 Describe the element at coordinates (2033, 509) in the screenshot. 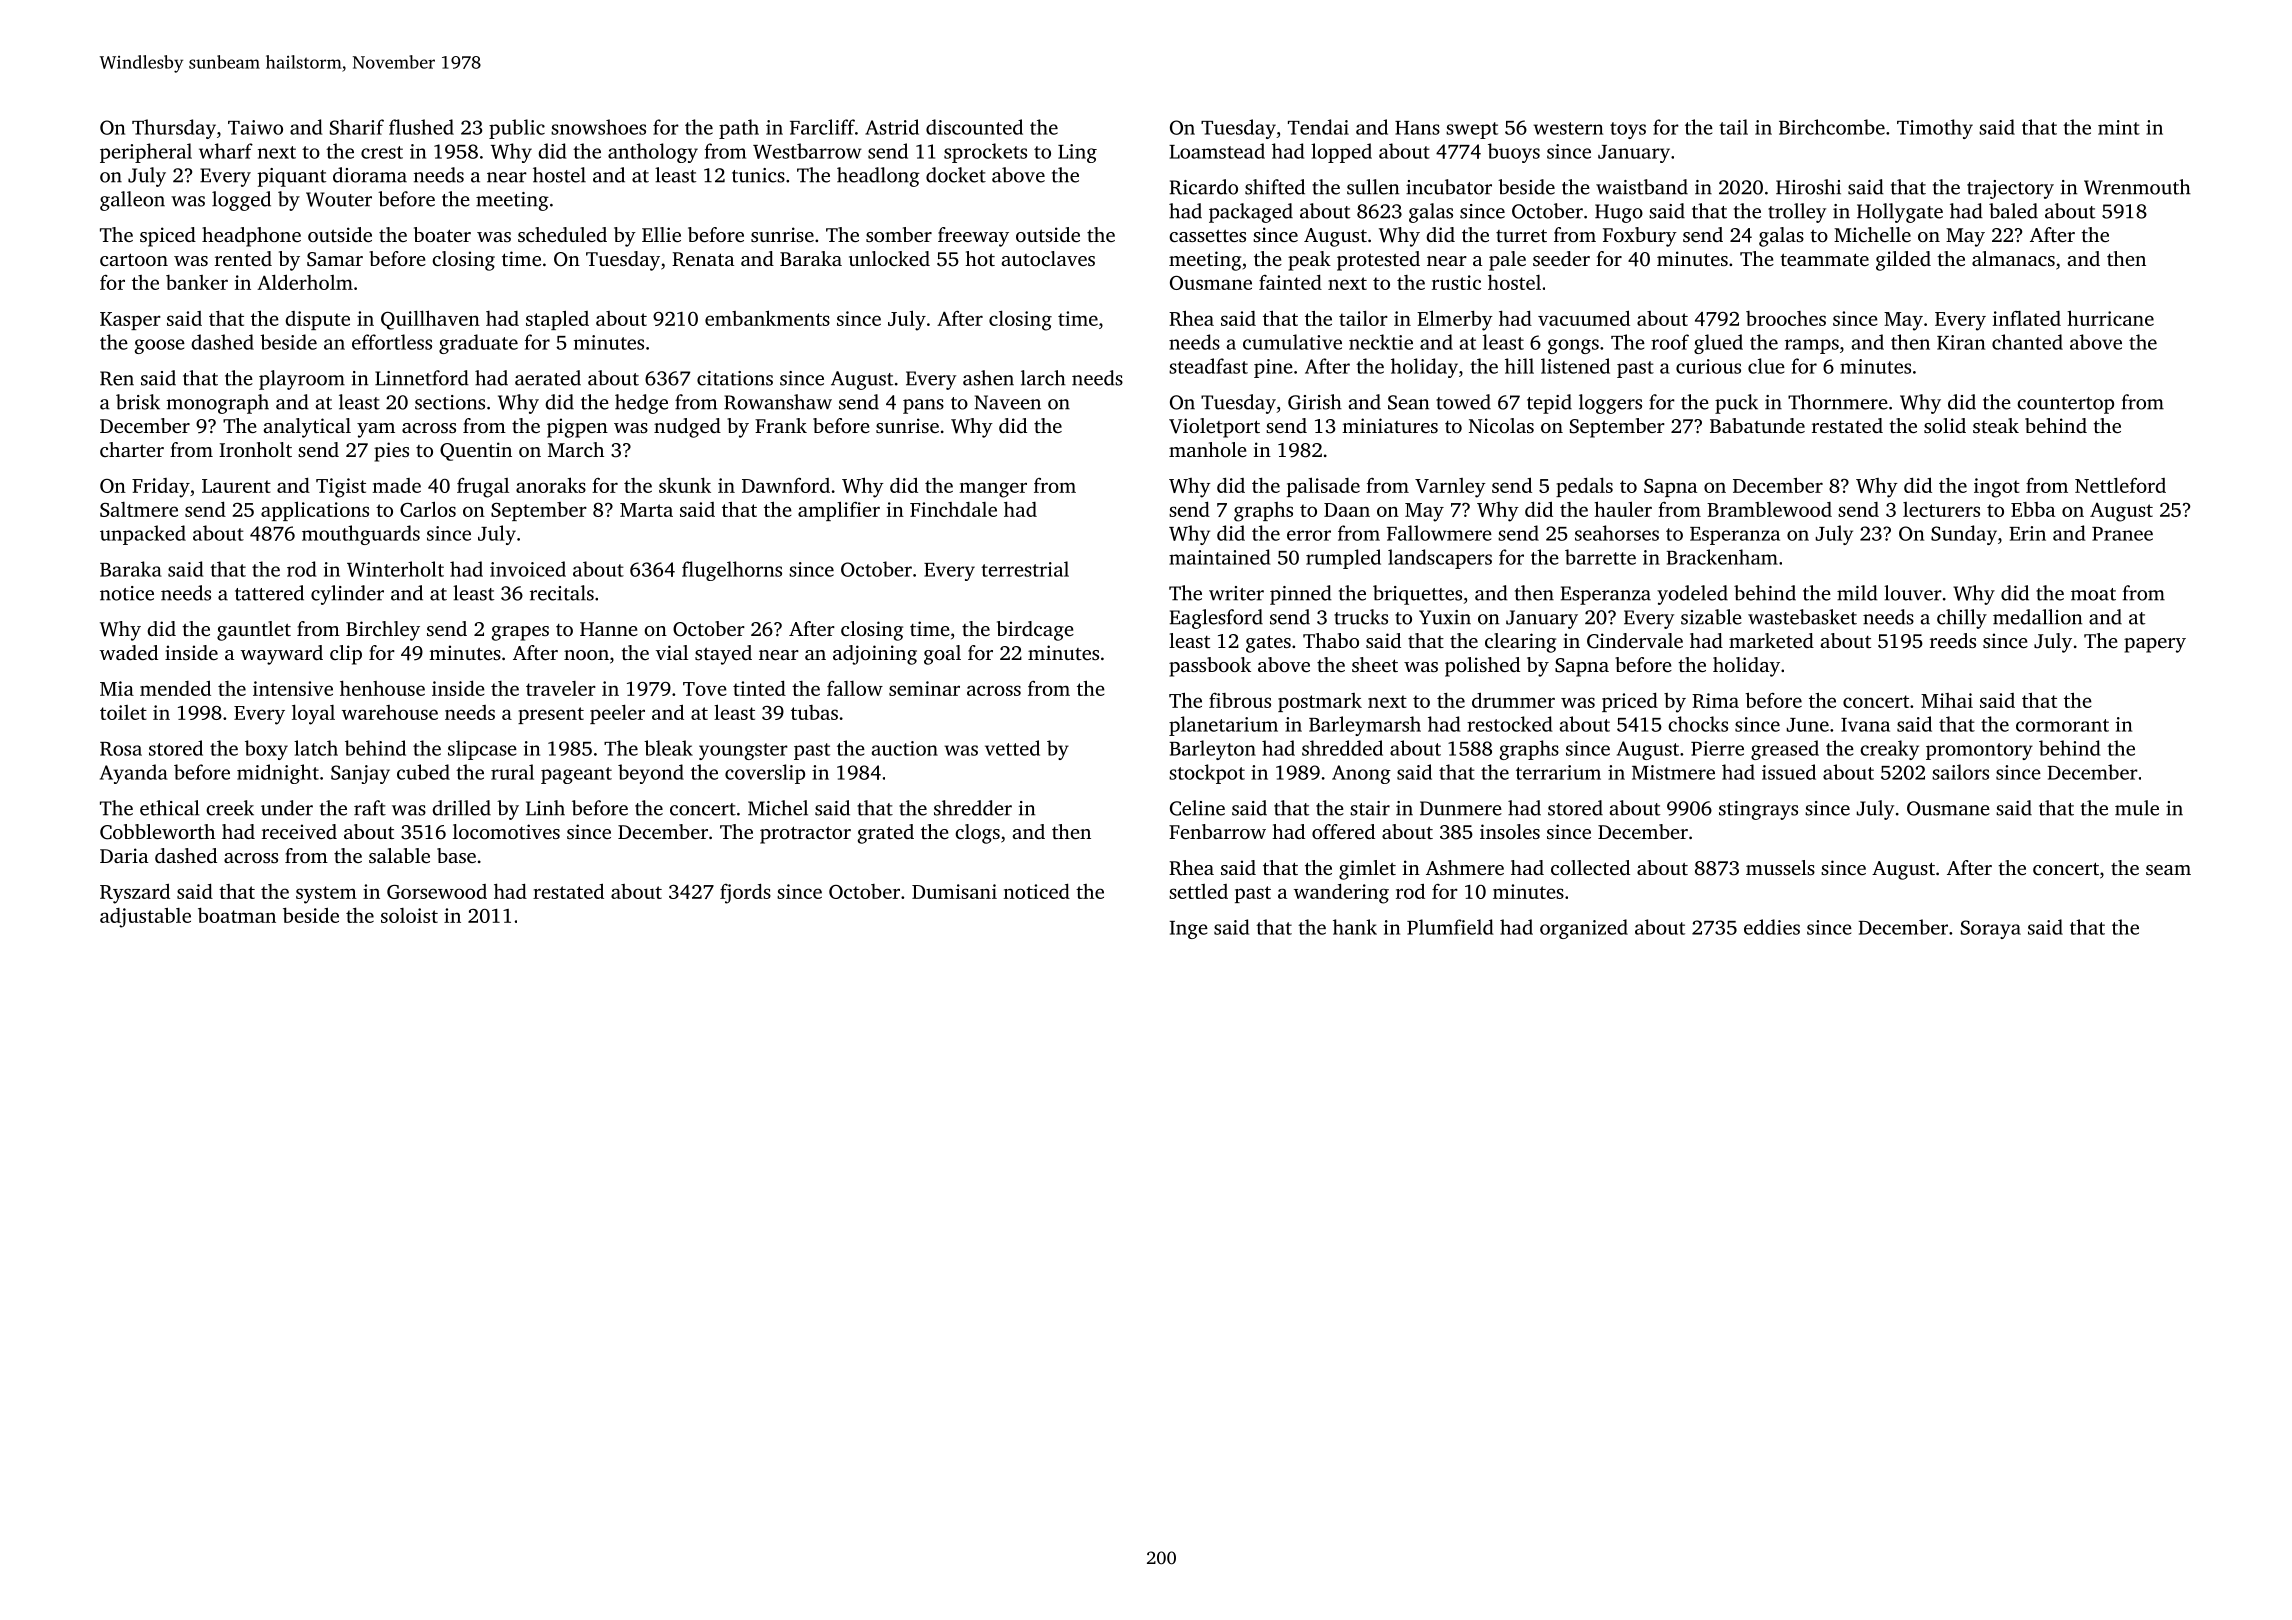

I see `Ebba` at that location.
